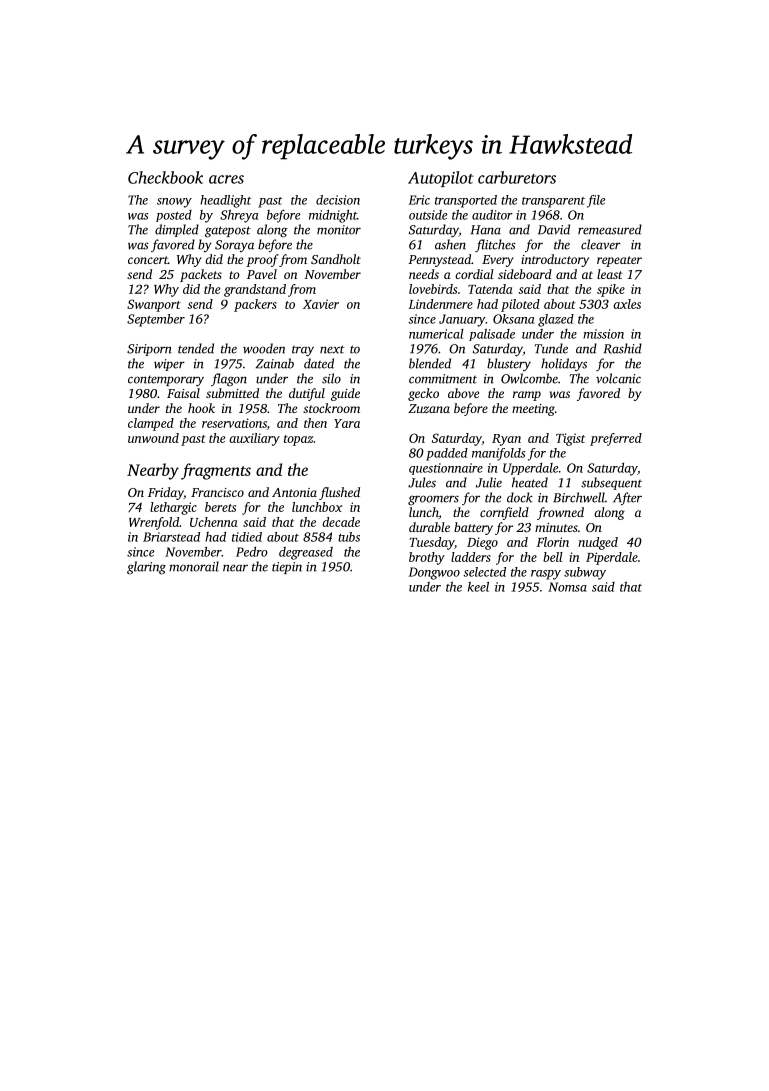  Describe the element at coordinates (517, 177) in the image. I see `carburetors` at that location.
